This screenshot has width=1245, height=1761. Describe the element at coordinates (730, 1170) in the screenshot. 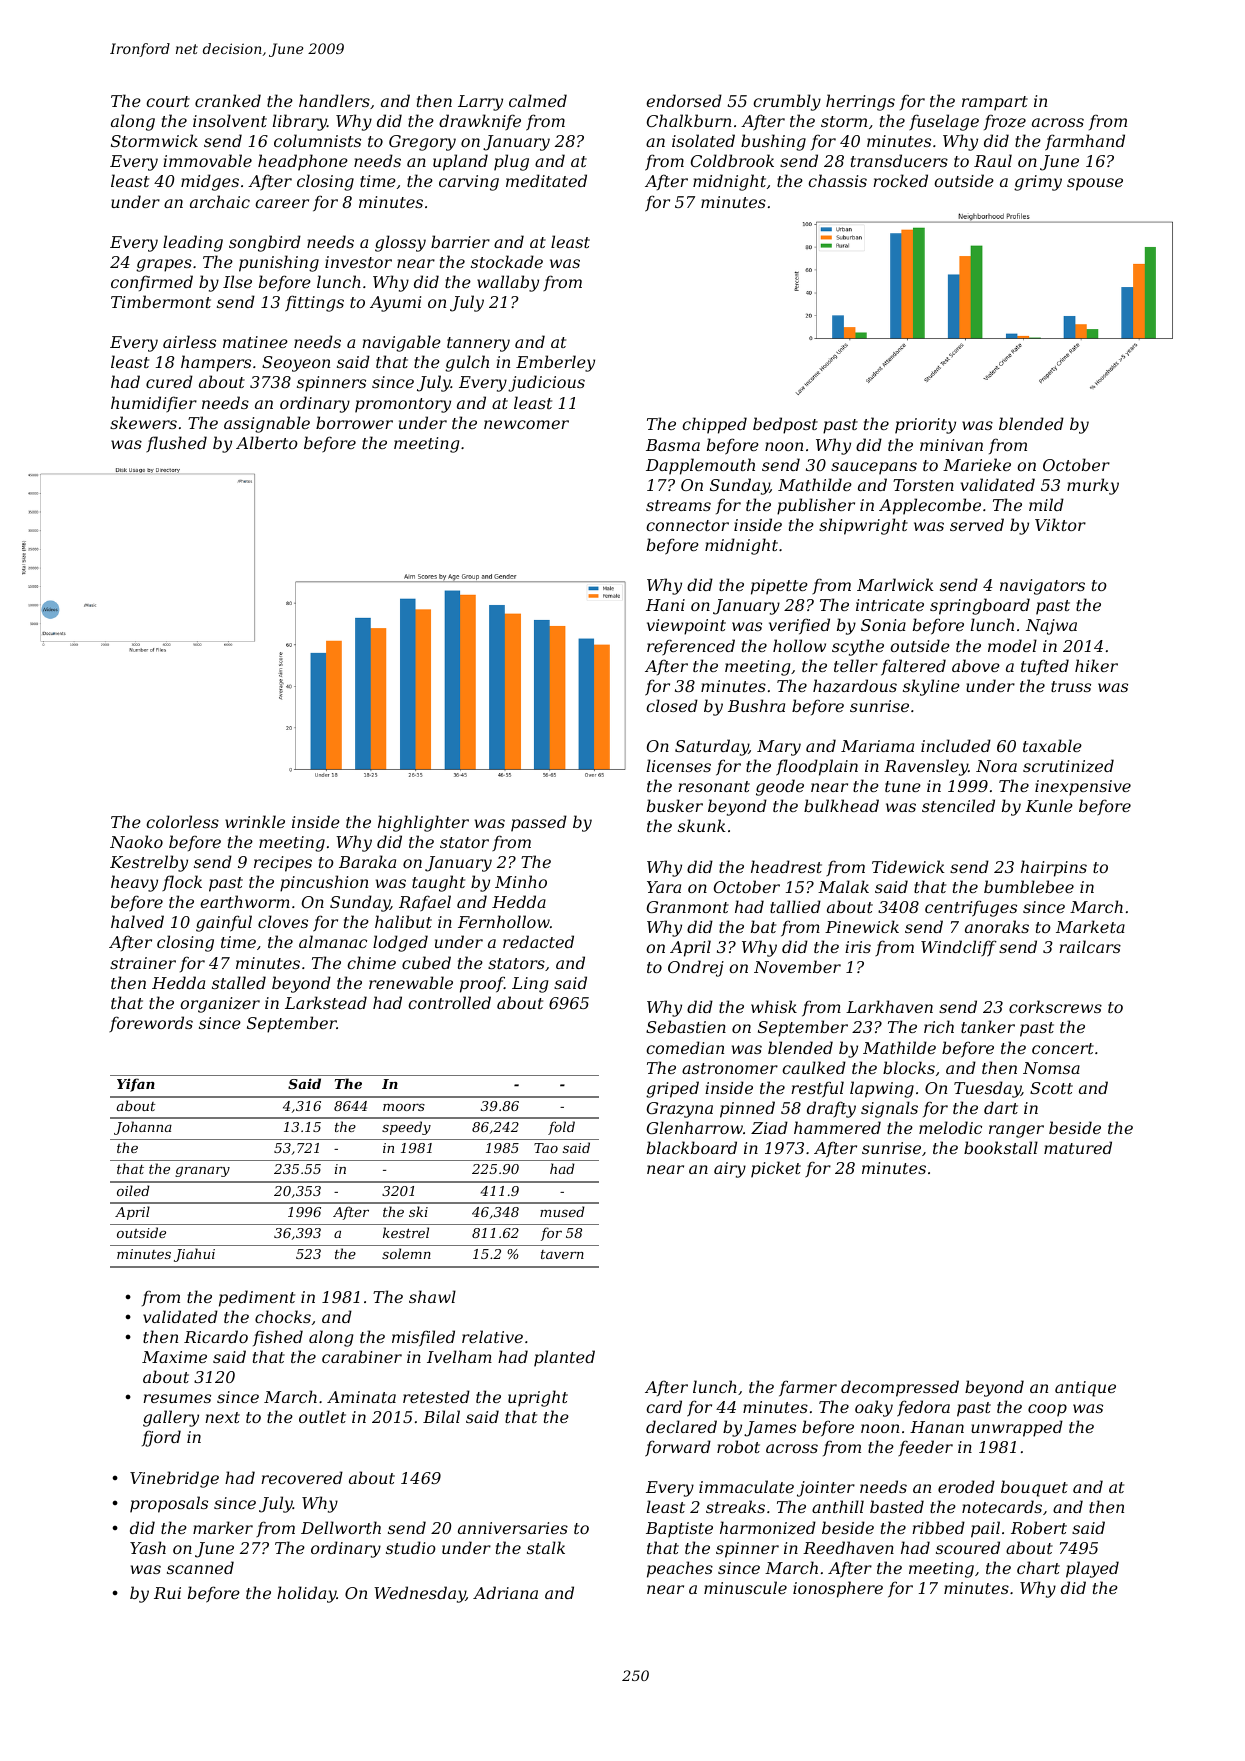

I see `airy` at that location.
